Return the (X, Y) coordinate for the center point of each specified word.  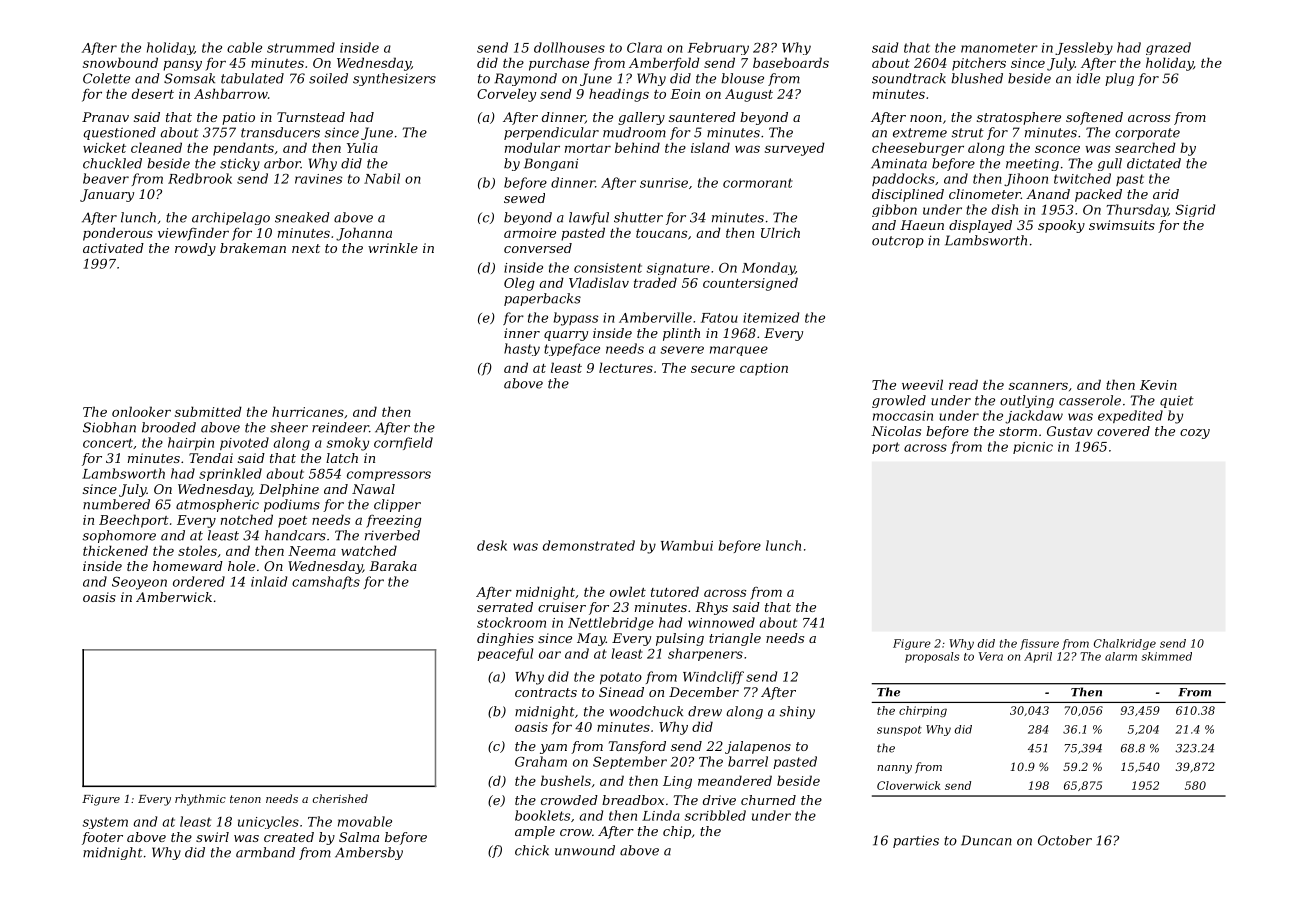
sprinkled (230, 474)
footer (102, 838)
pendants (243, 149)
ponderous (118, 234)
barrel (748, 761)
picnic (1033, 448)
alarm (1121, 656)
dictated (1154, 163)
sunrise (664, 183)
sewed (524, 198)
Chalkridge (1125, 644)
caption (764, 369)
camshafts (326, 582)
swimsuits (1122, 225)
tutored (675, 591)
